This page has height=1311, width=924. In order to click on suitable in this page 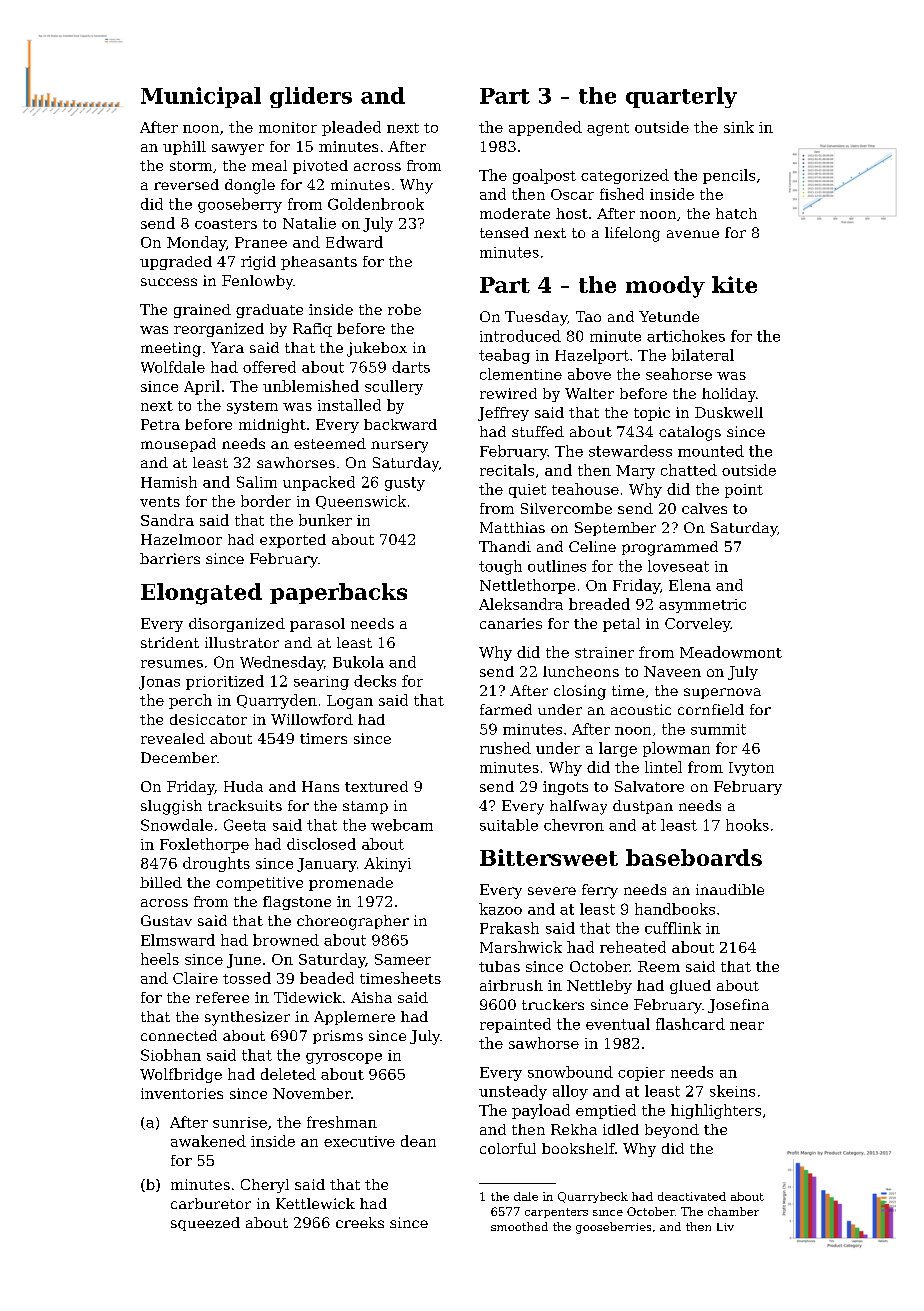, I will do `click(509, 825)`.
